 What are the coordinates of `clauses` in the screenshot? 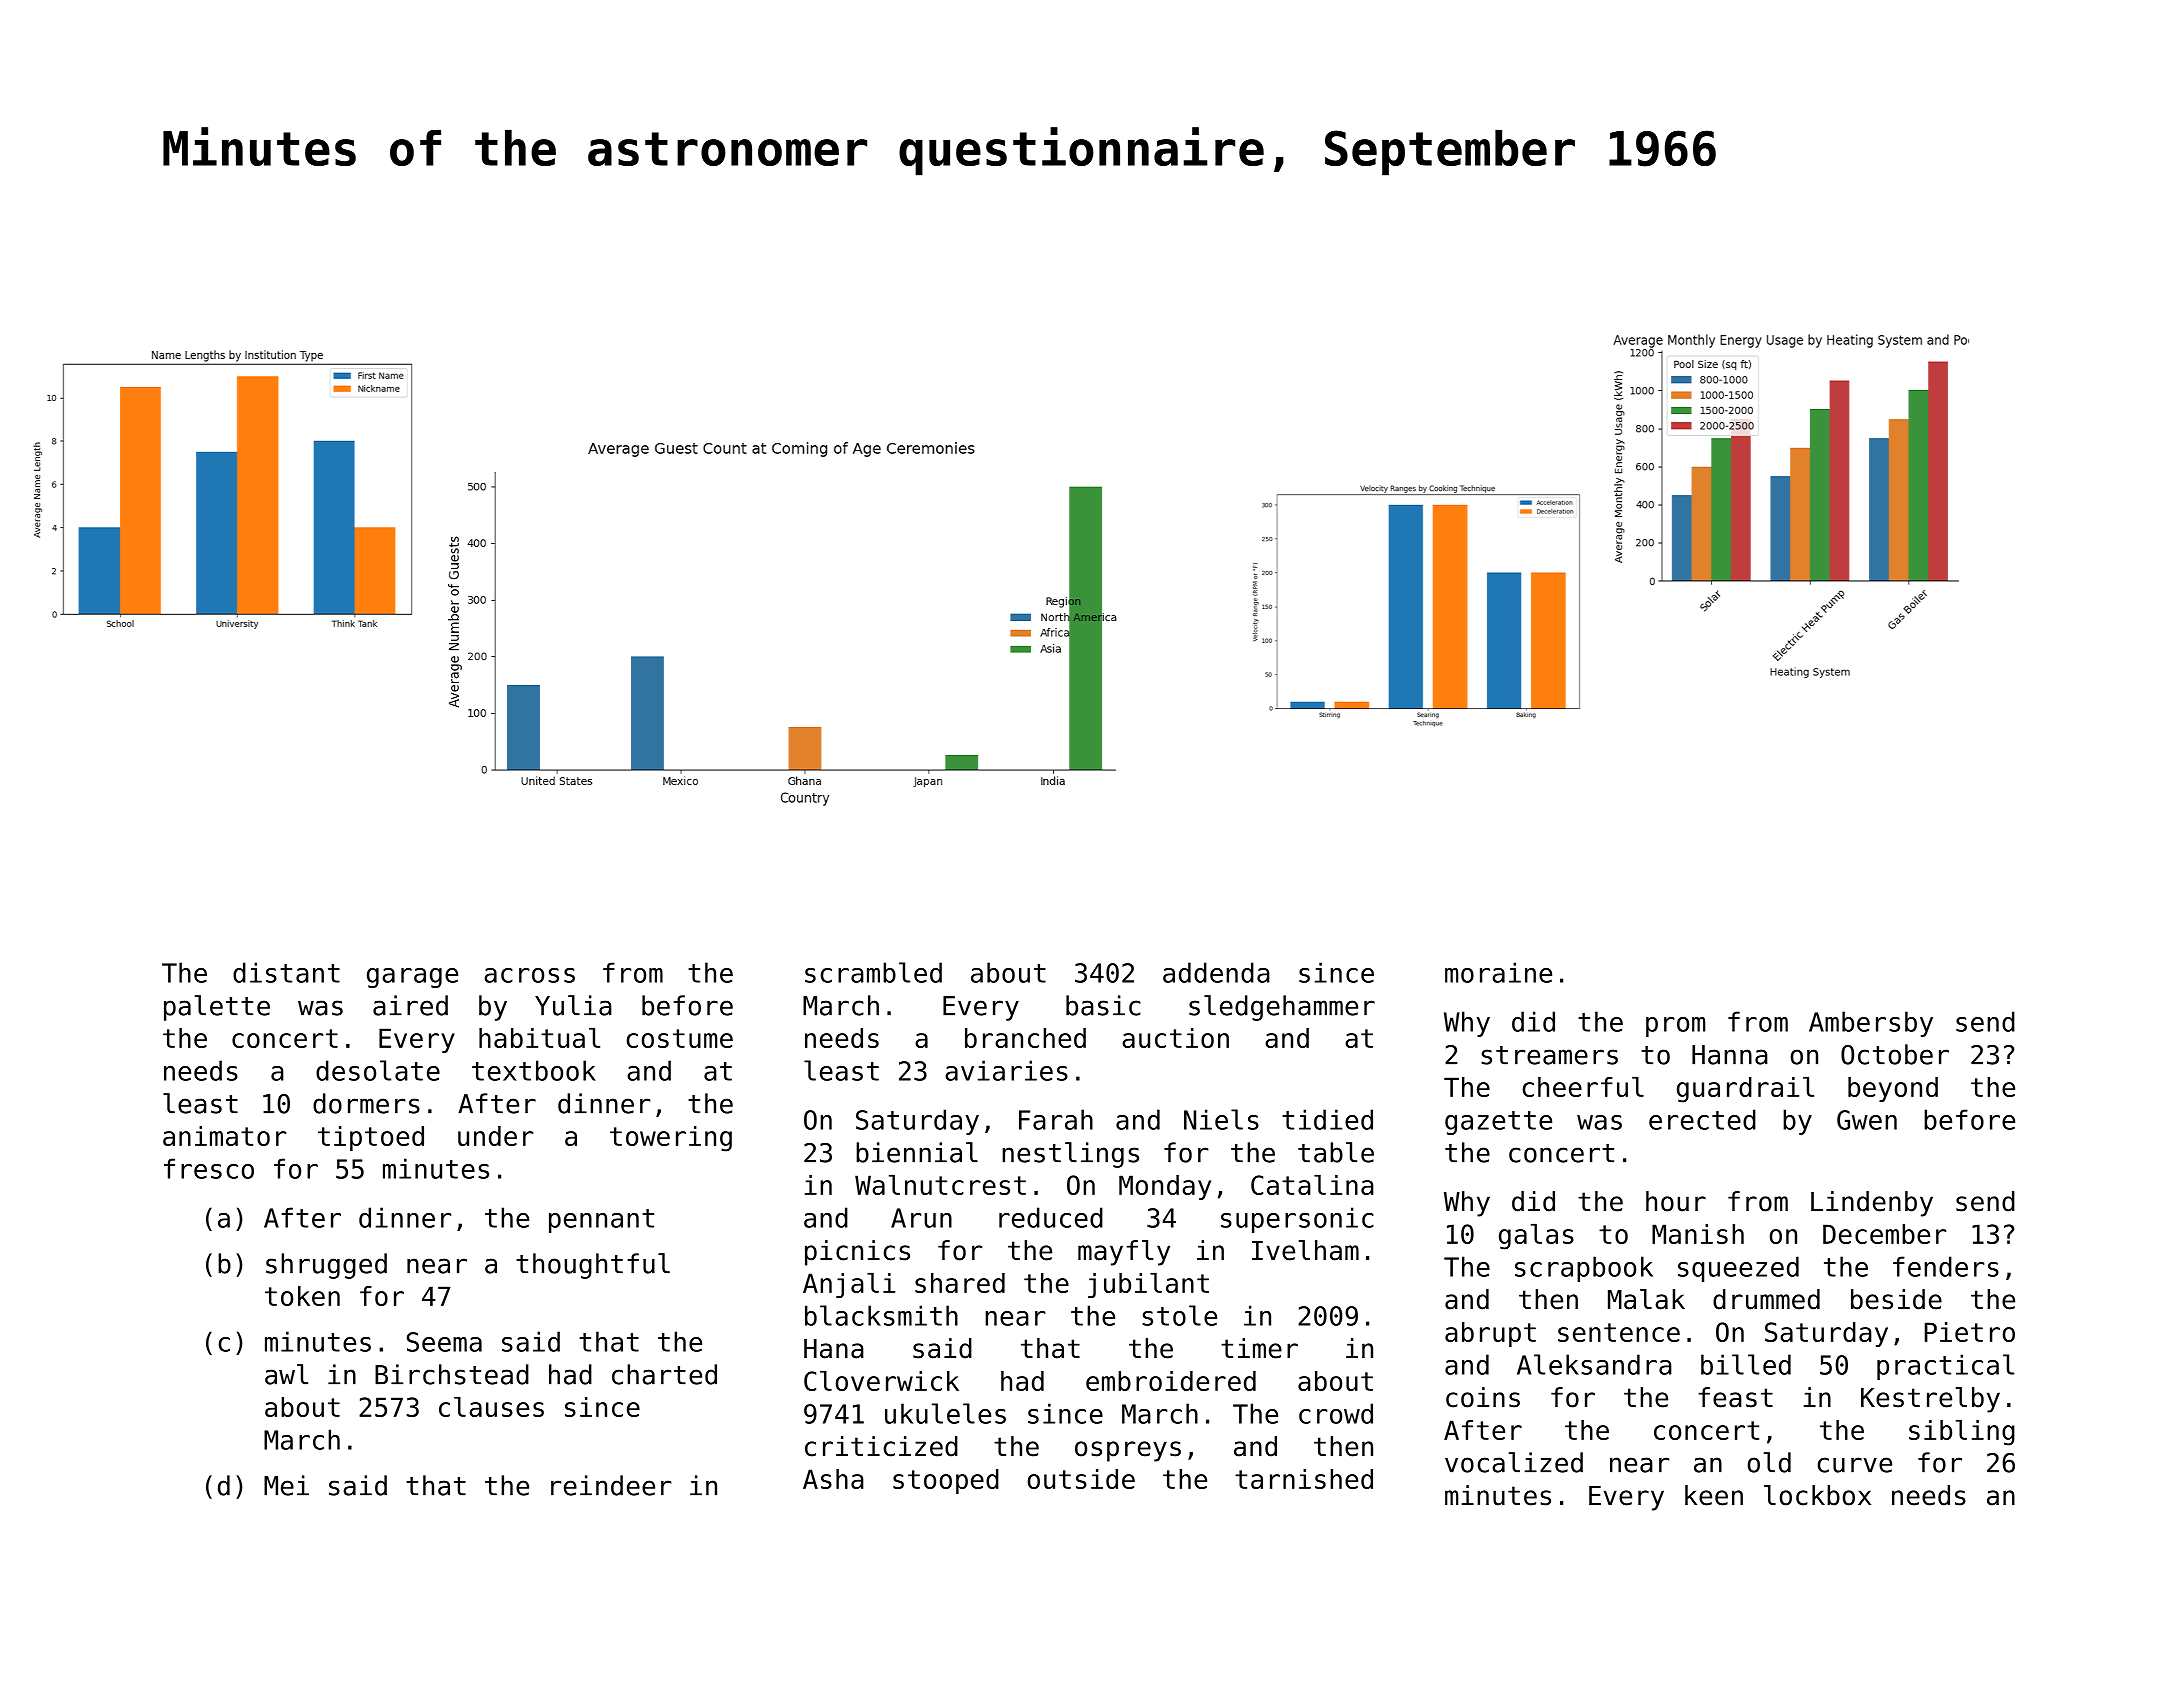 It's located at (491, 1407).
